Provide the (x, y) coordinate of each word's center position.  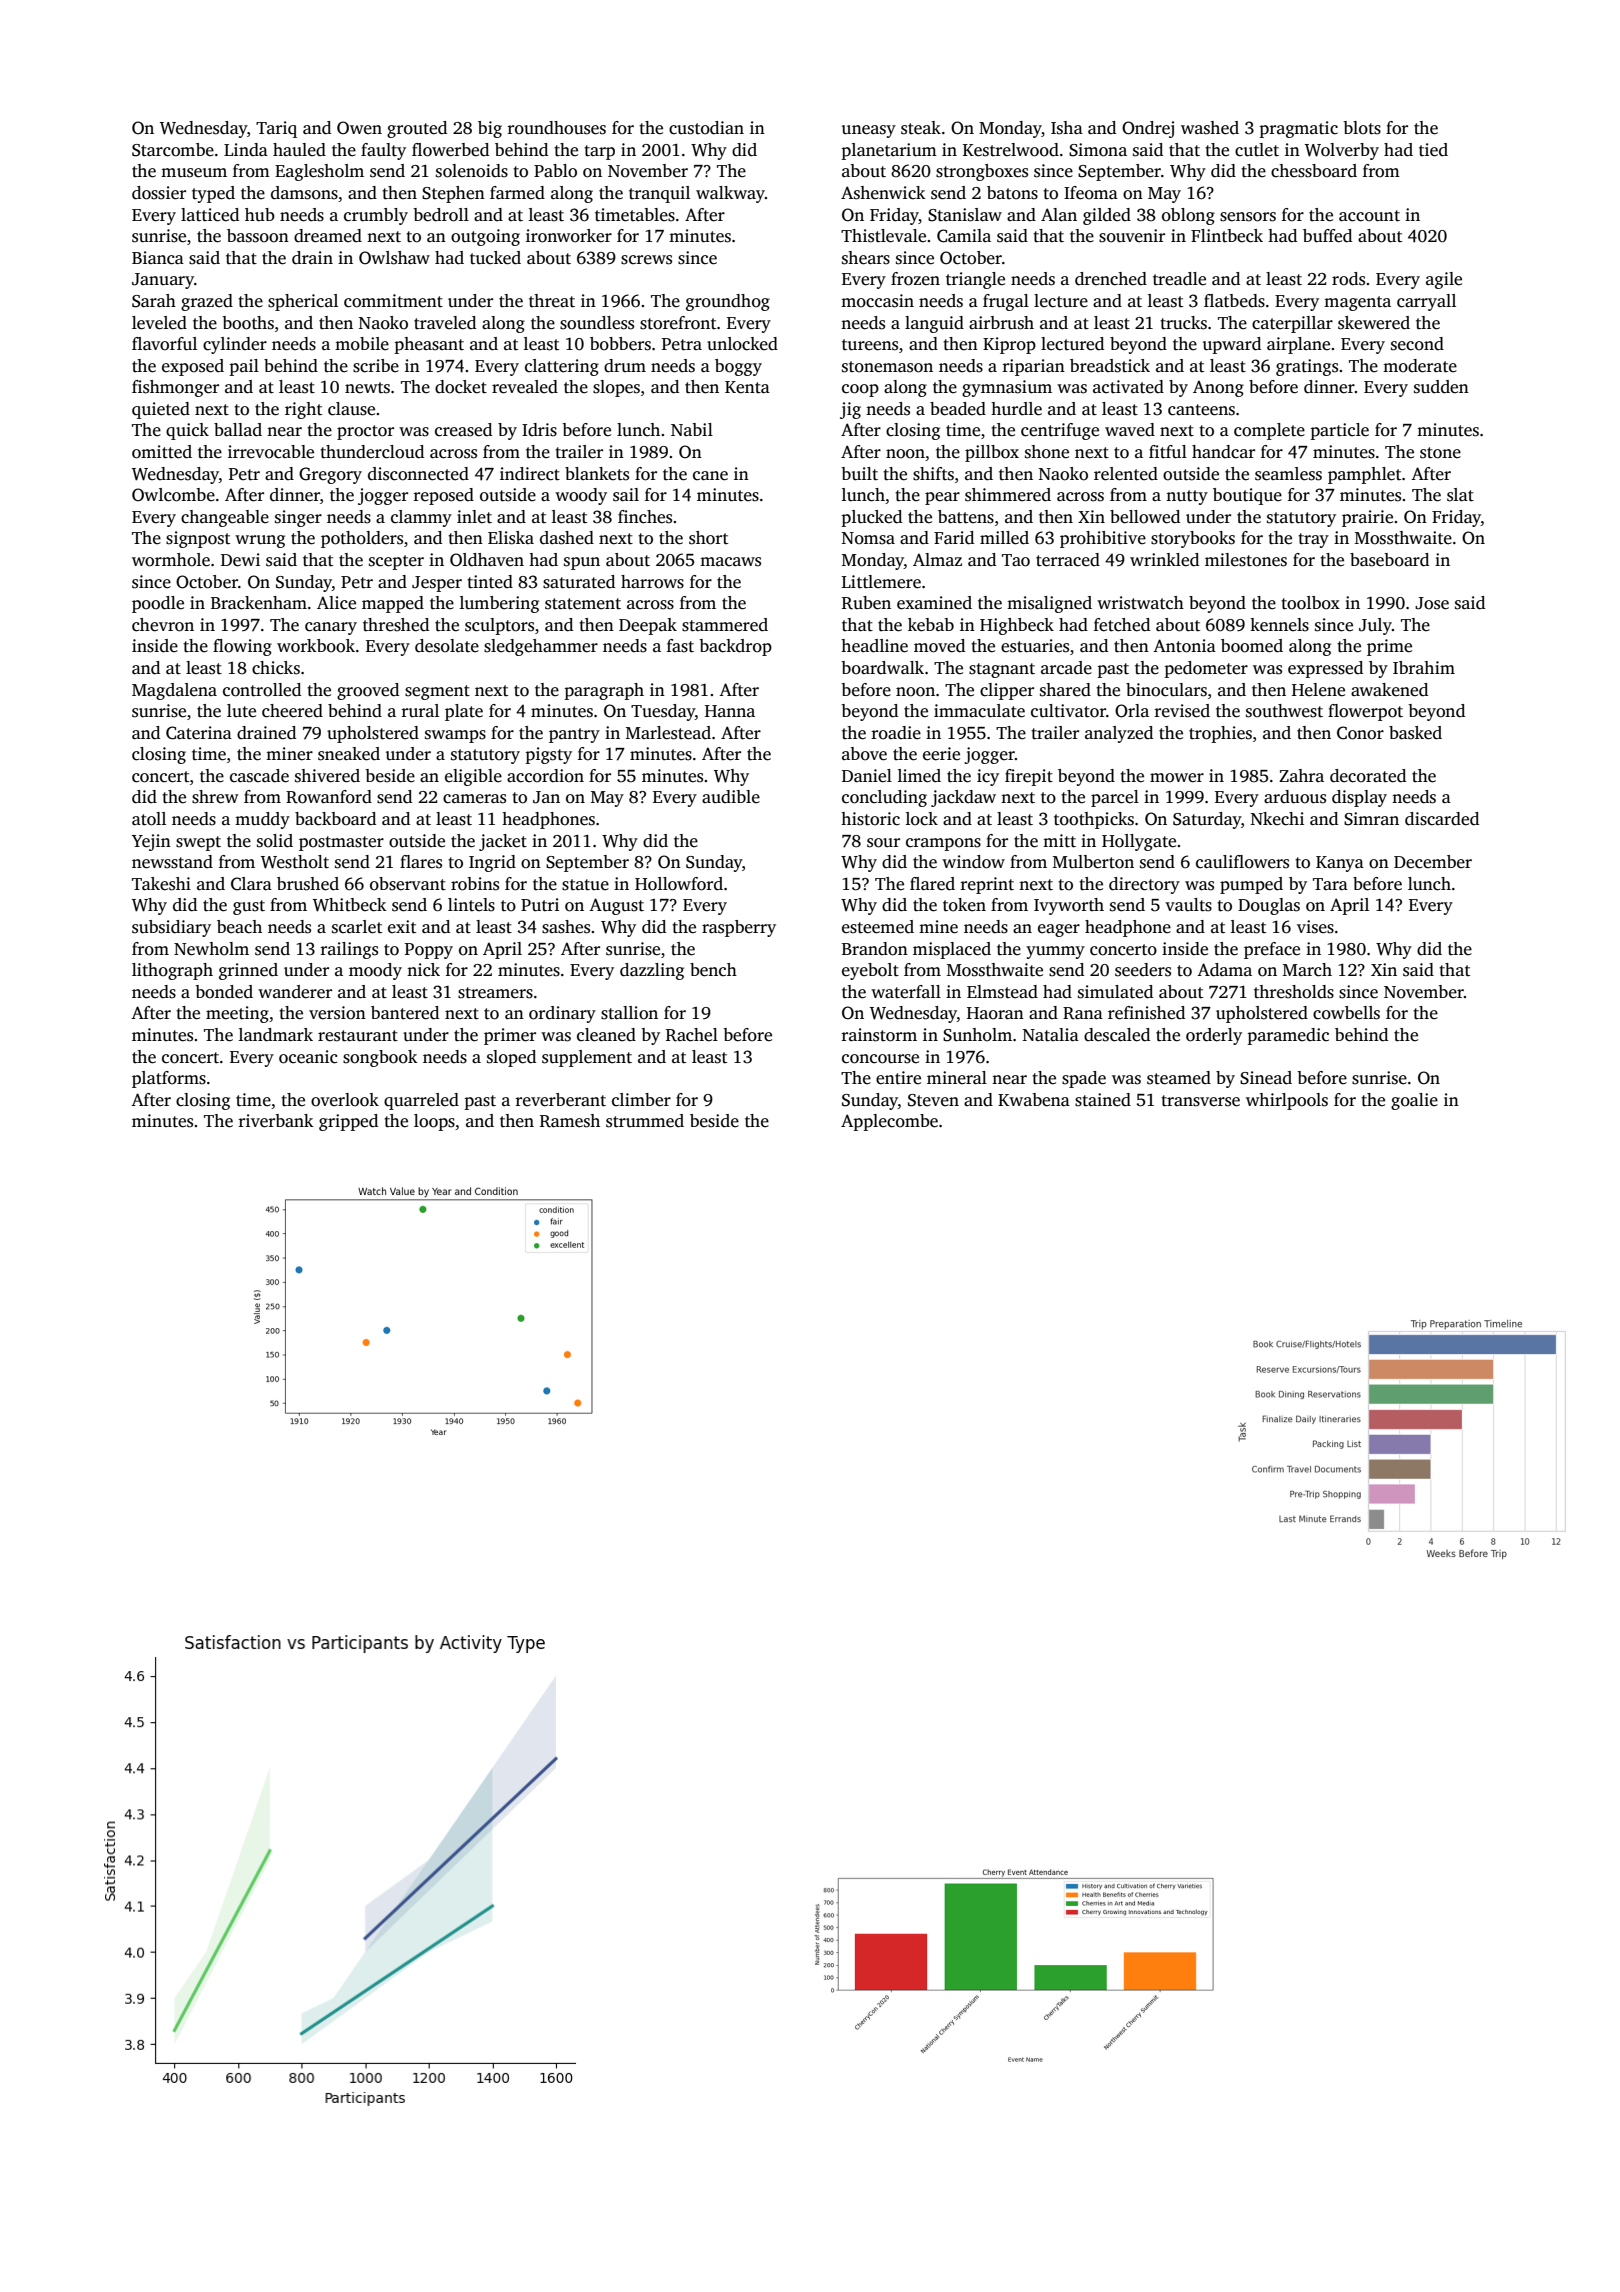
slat (1460, 495)
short (708, 538)
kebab (931, 625)
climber (641, 1100)
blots (1362, 128)
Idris (539, 430)
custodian (706, 128)
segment (437, 692)
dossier (159, 193)
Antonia (1184, 646)
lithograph (172, 971)
